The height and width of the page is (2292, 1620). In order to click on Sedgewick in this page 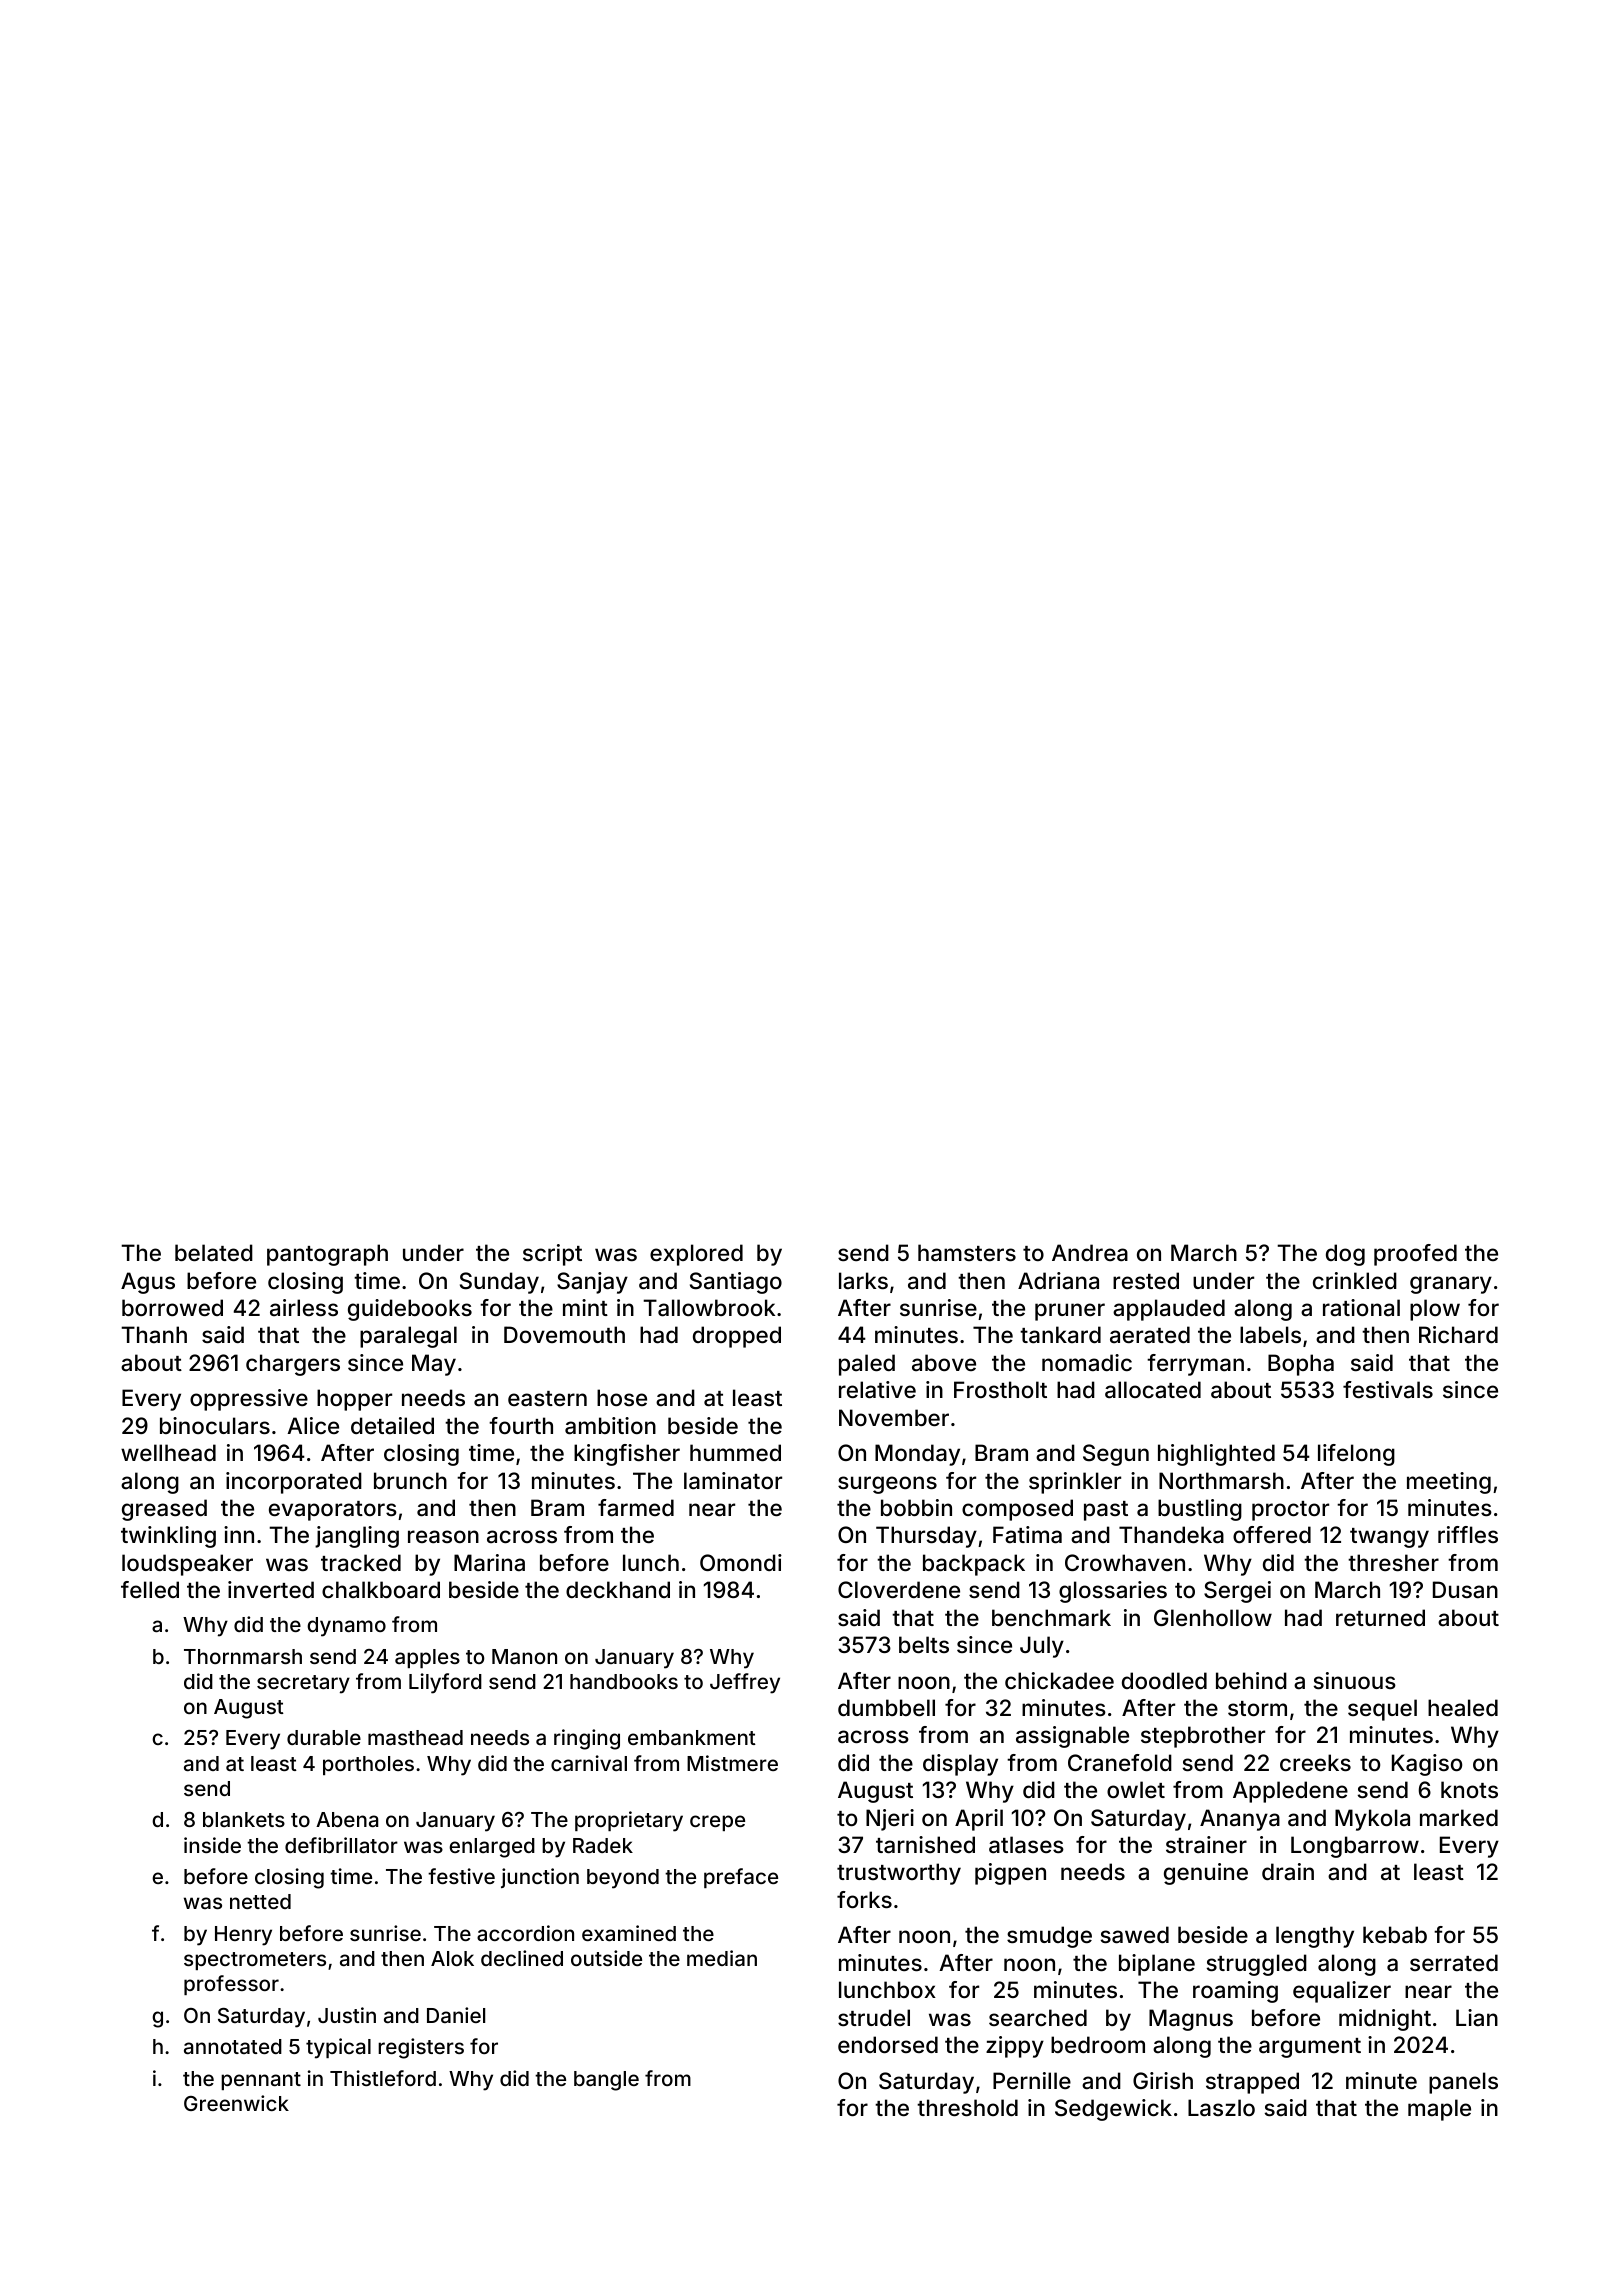, I will do `click(1113, 2110)`.
